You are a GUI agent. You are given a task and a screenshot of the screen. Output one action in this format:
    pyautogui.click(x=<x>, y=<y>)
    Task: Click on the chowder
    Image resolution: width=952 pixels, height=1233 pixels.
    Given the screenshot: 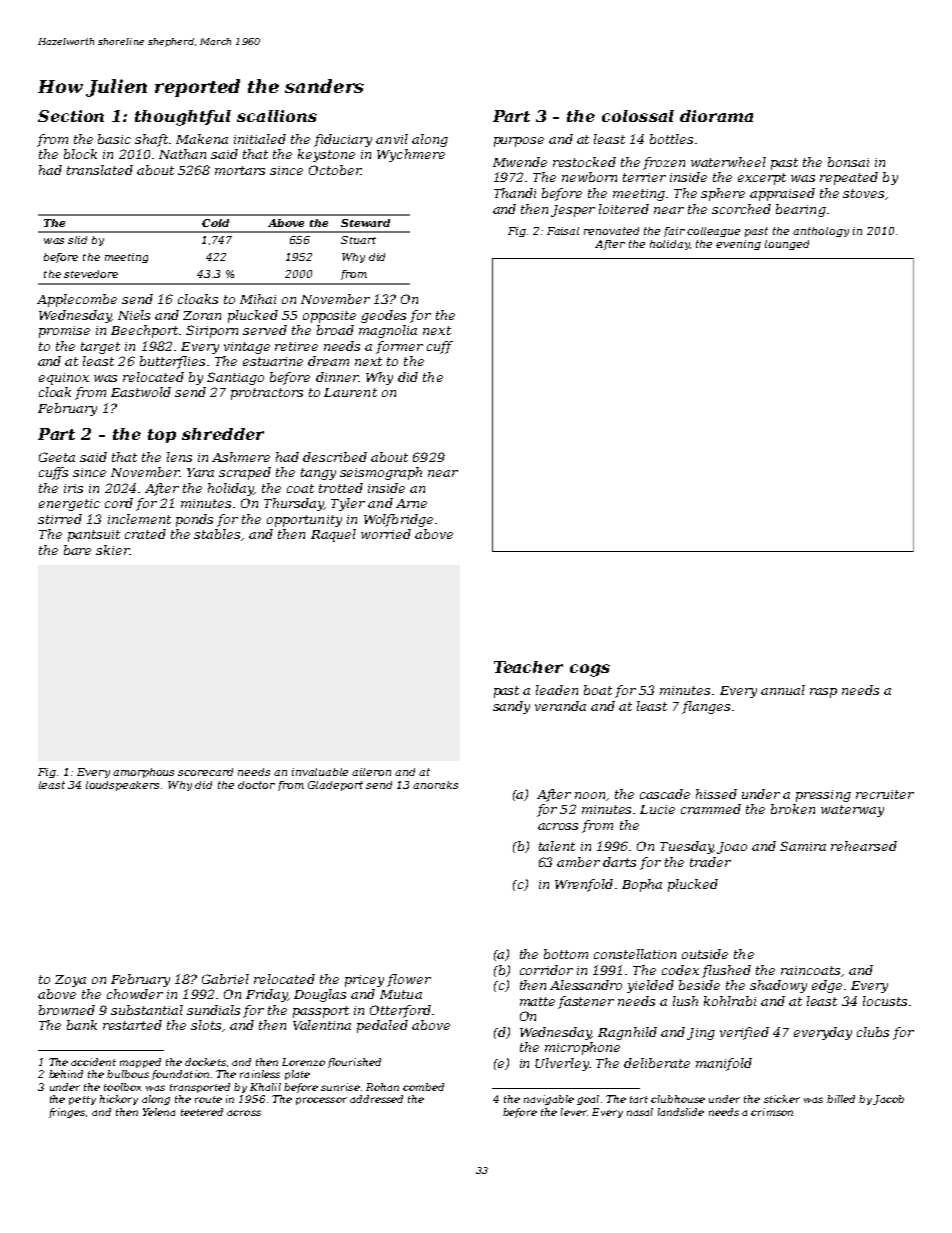 What is the action you would take?
    pyautogui.click(x=135, y=994)
